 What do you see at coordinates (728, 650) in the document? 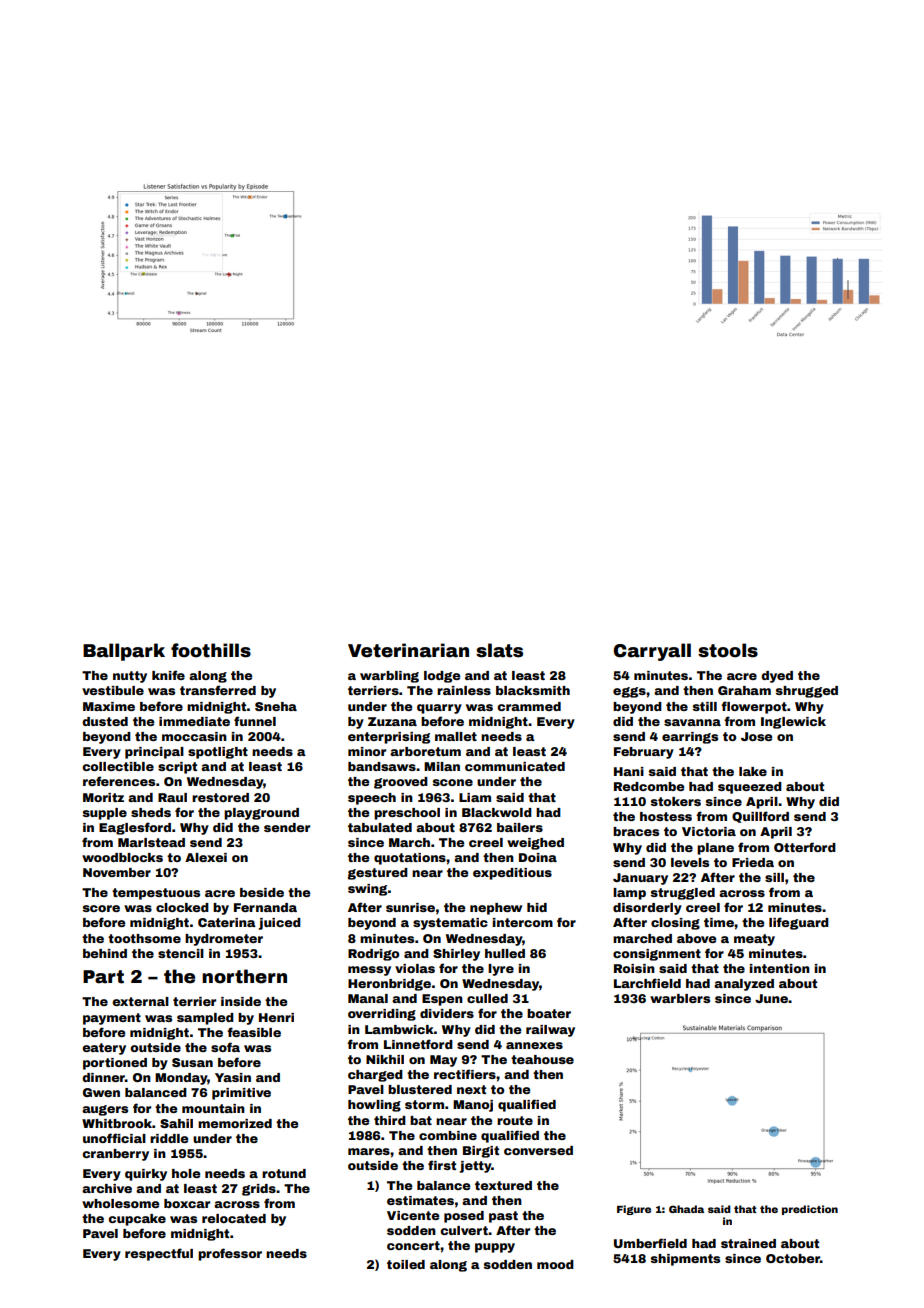
I see `stools` at bounding box center [728, 650].
